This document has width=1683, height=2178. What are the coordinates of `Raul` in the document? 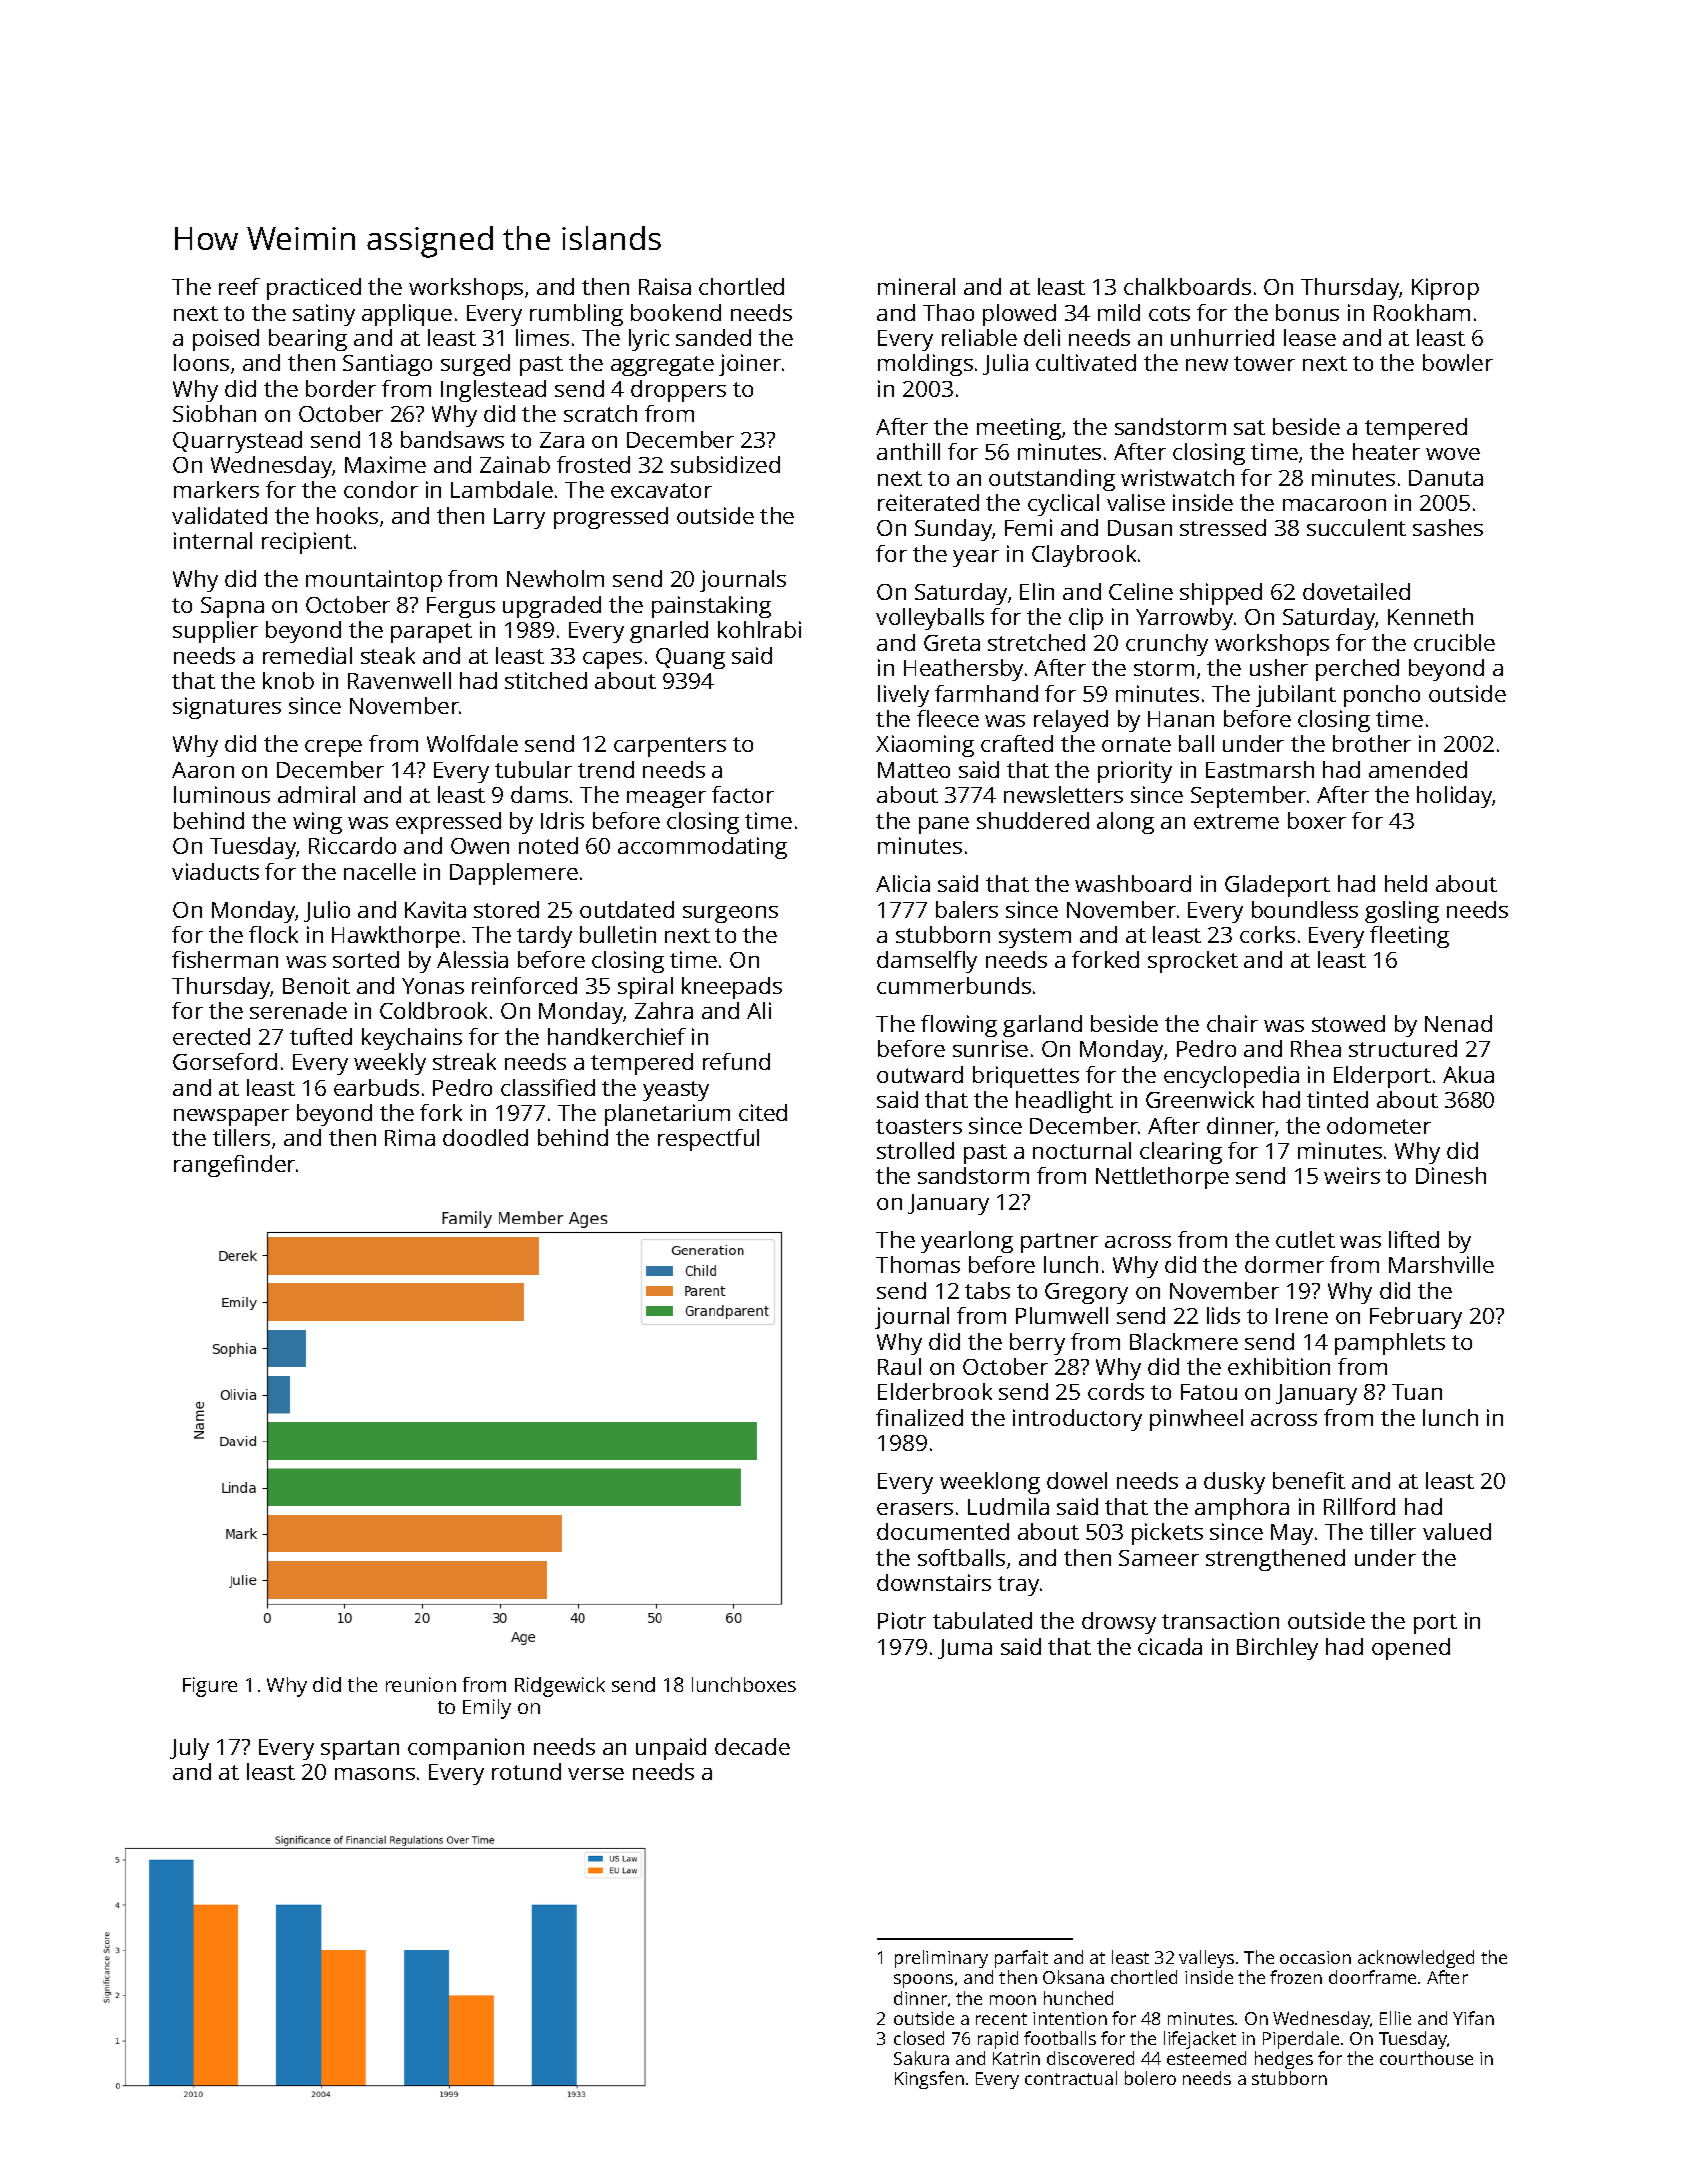 It's located at (899, 1366).
